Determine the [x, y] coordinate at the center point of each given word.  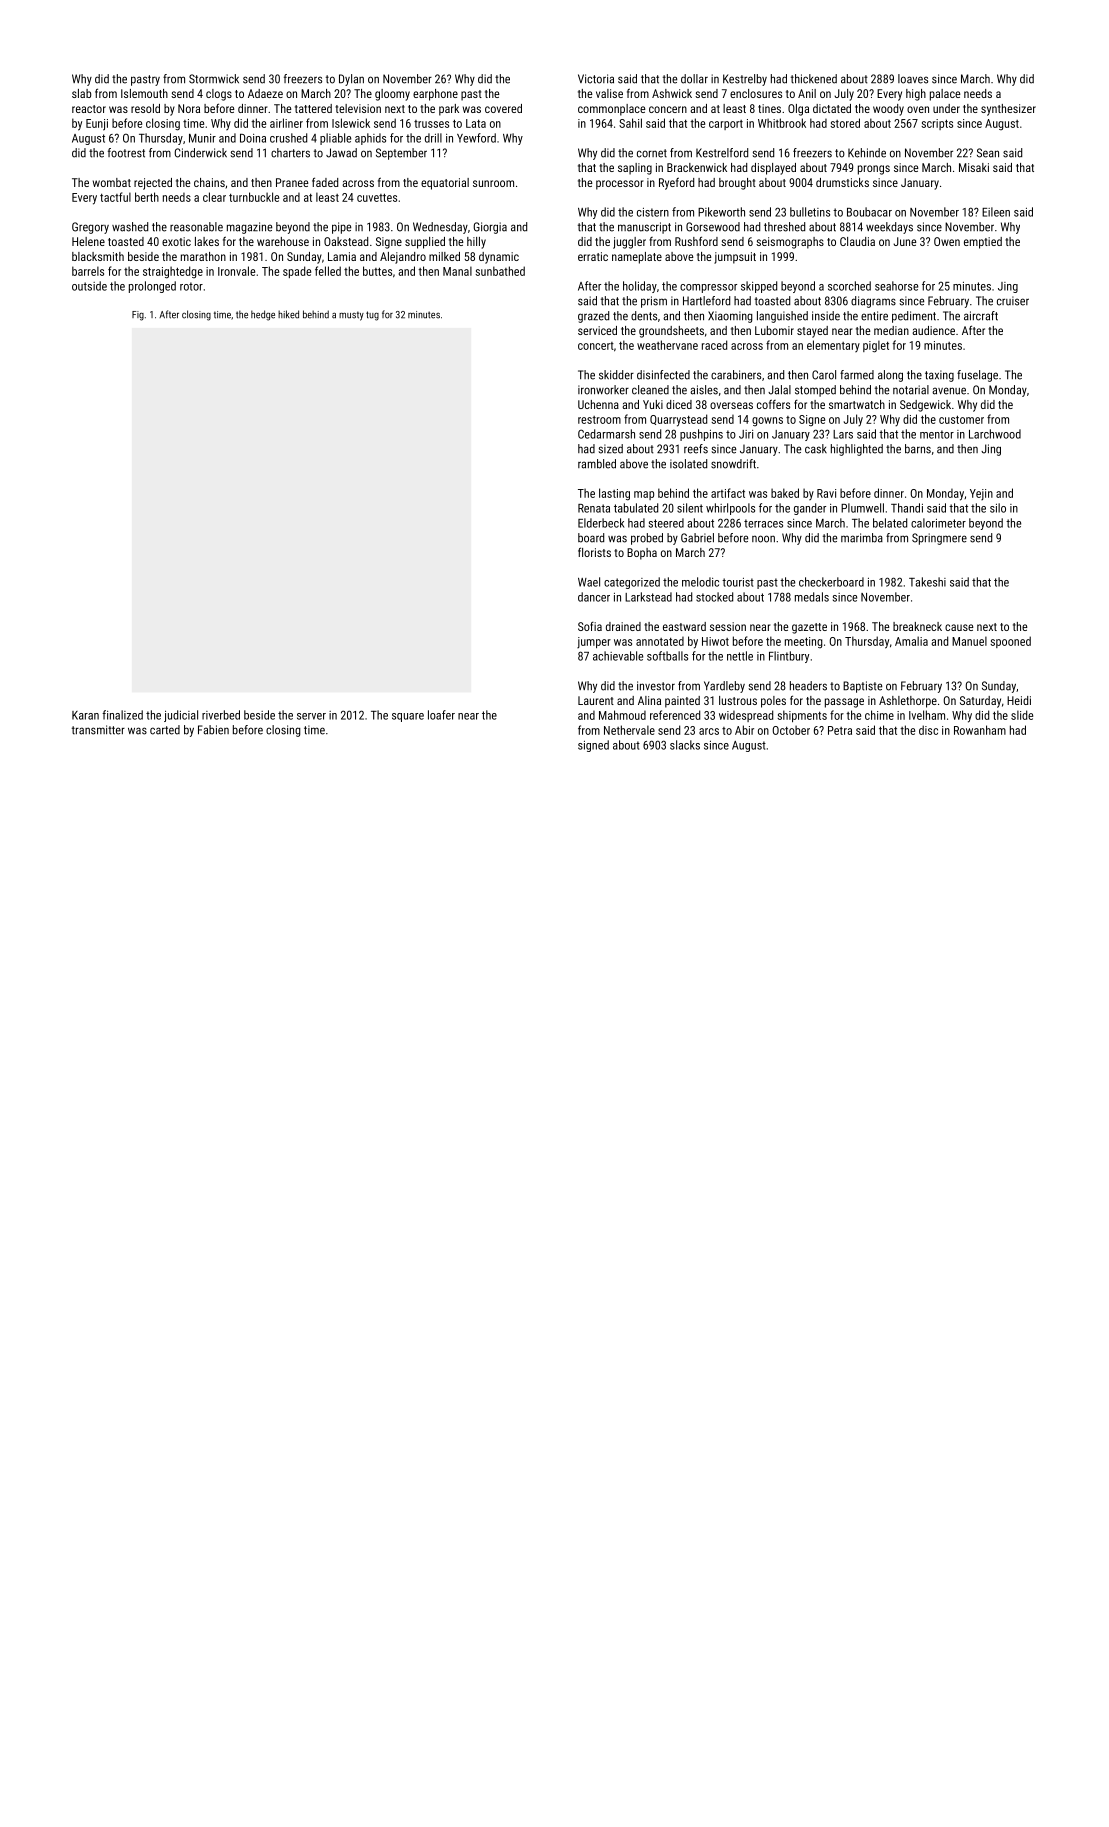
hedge [263, 315]
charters [290, 153]
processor [620, 185]
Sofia [590, 626]
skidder [616, 375]
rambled [597, 464]
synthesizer [1008, 110]
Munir [202, 138]
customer [961, 419]
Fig [138, 316]
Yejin [981, 494]
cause [959, 627]
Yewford [476, 138]
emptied [983, 243]
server [311, 716]
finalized [122, 715]
